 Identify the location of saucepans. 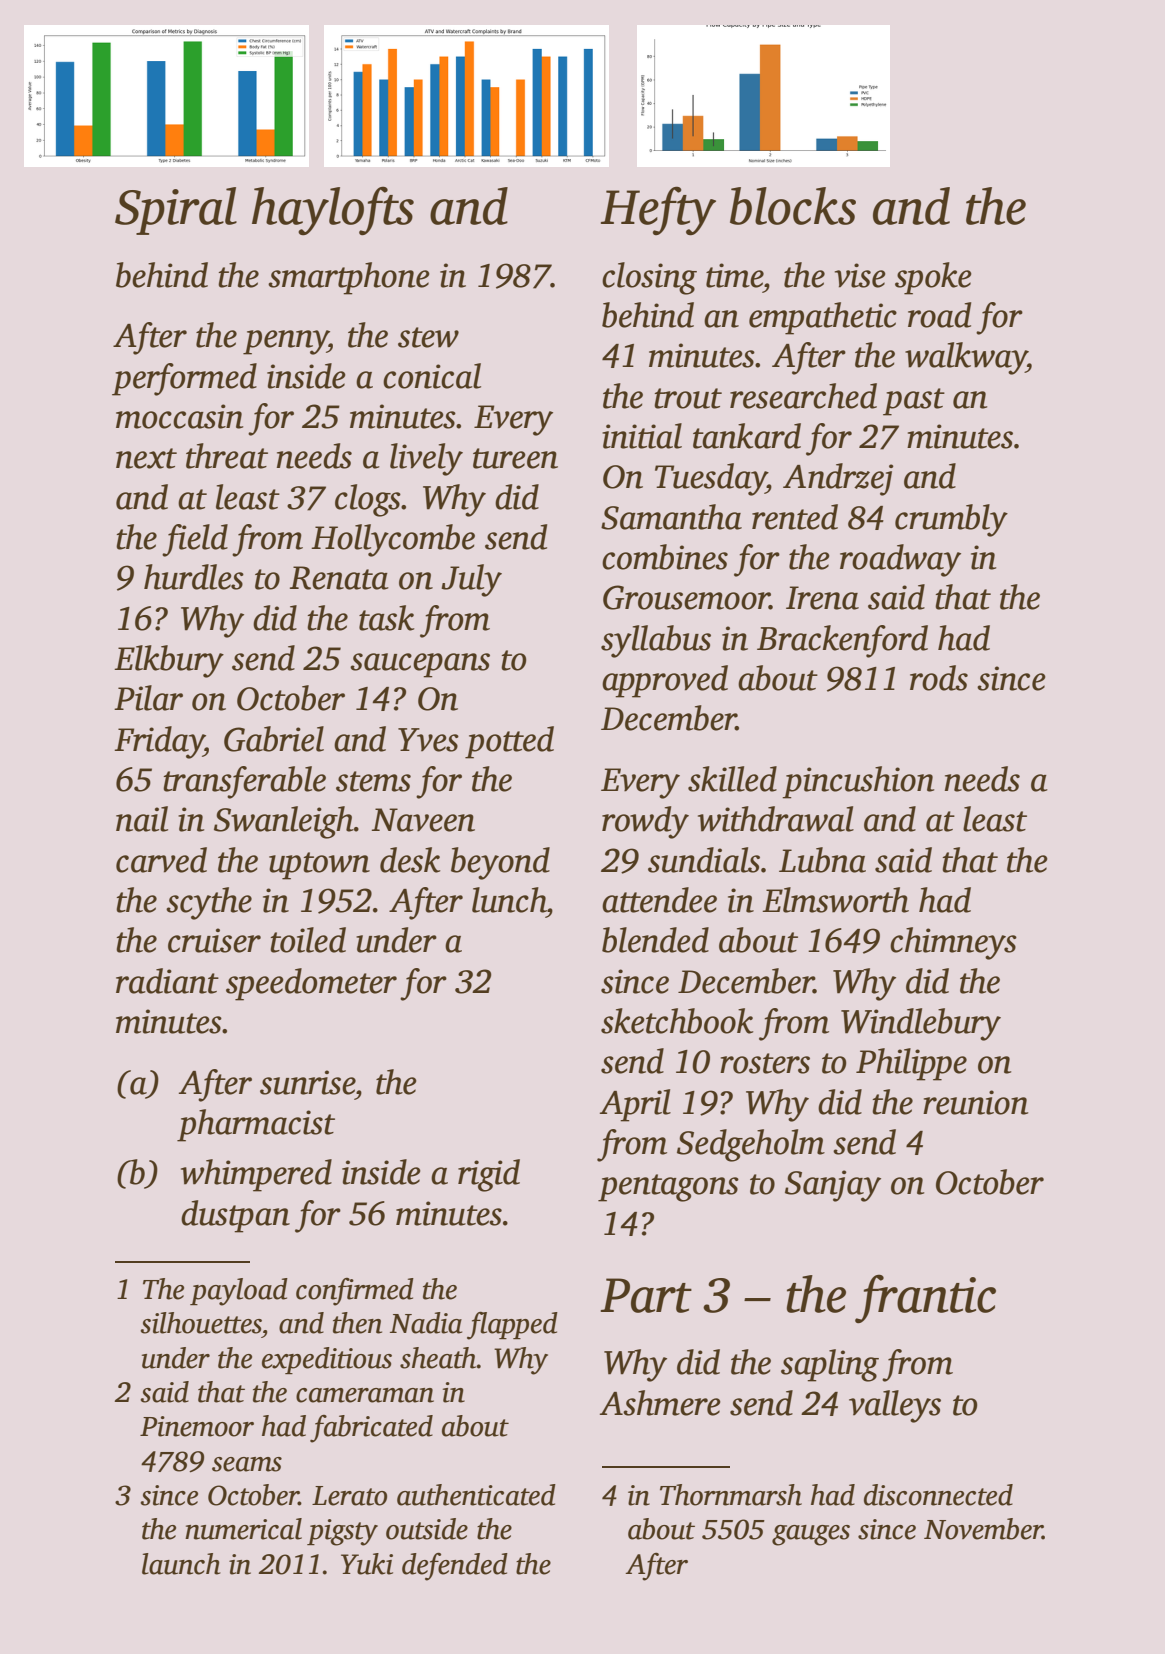
(420, 665).
